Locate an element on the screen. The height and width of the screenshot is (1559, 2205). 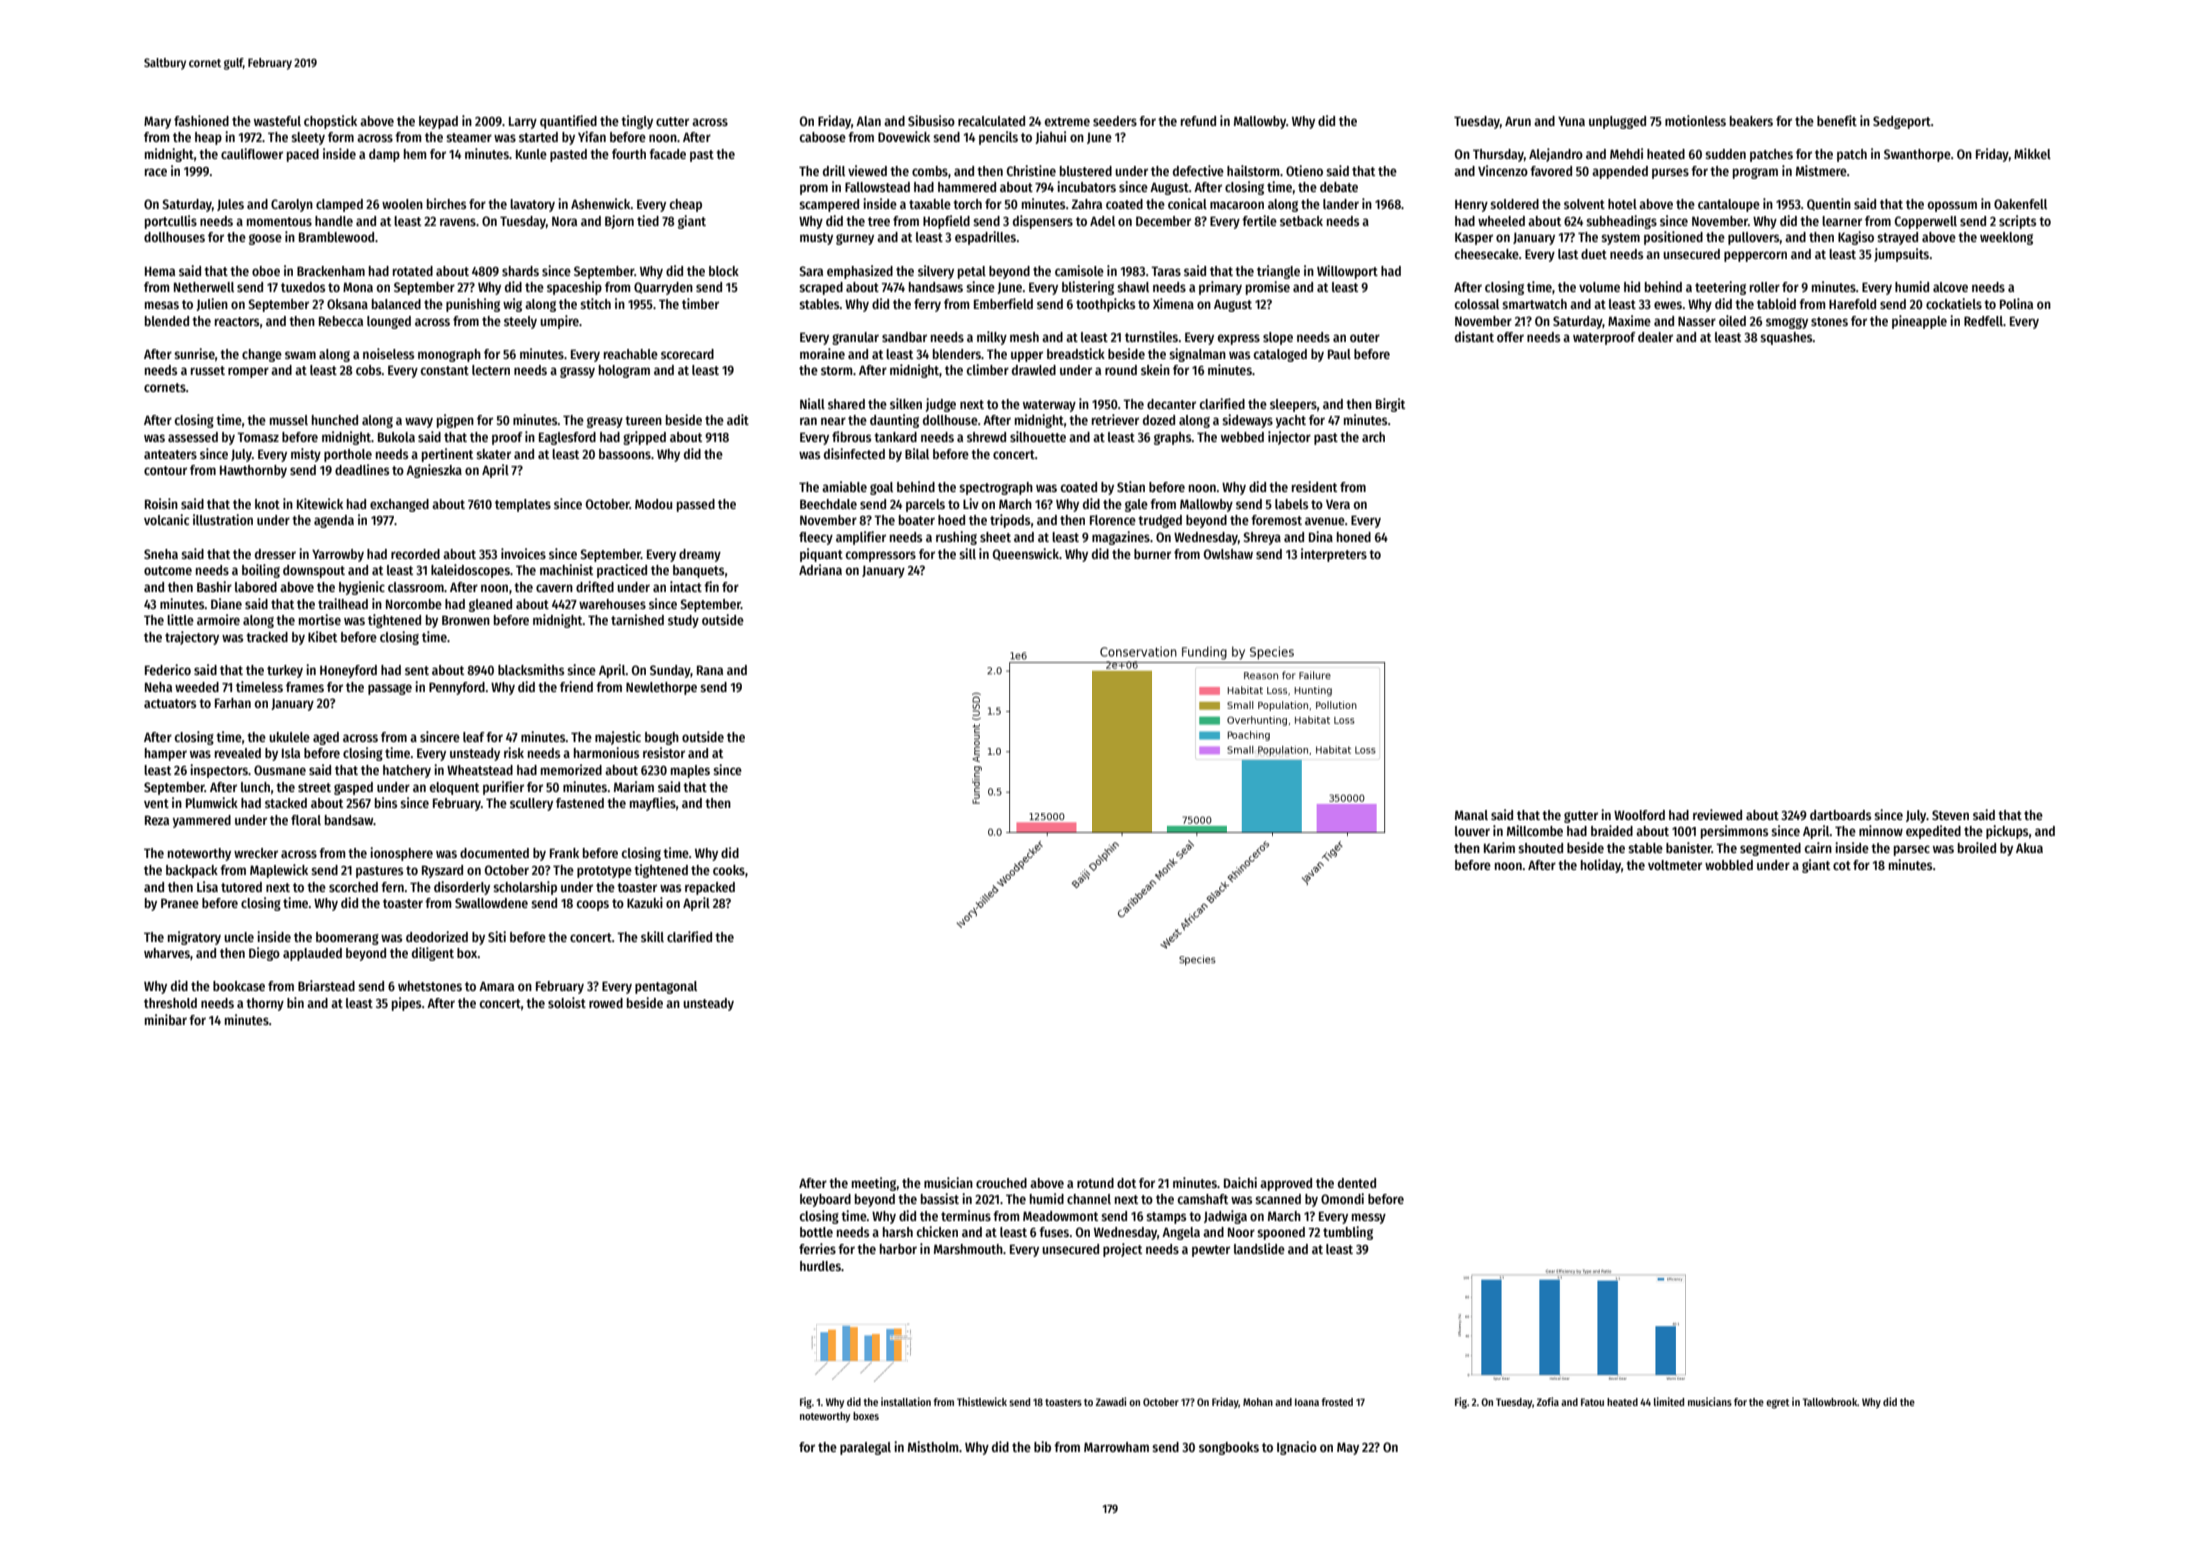
louver is located at coordinates (1472, 831).
